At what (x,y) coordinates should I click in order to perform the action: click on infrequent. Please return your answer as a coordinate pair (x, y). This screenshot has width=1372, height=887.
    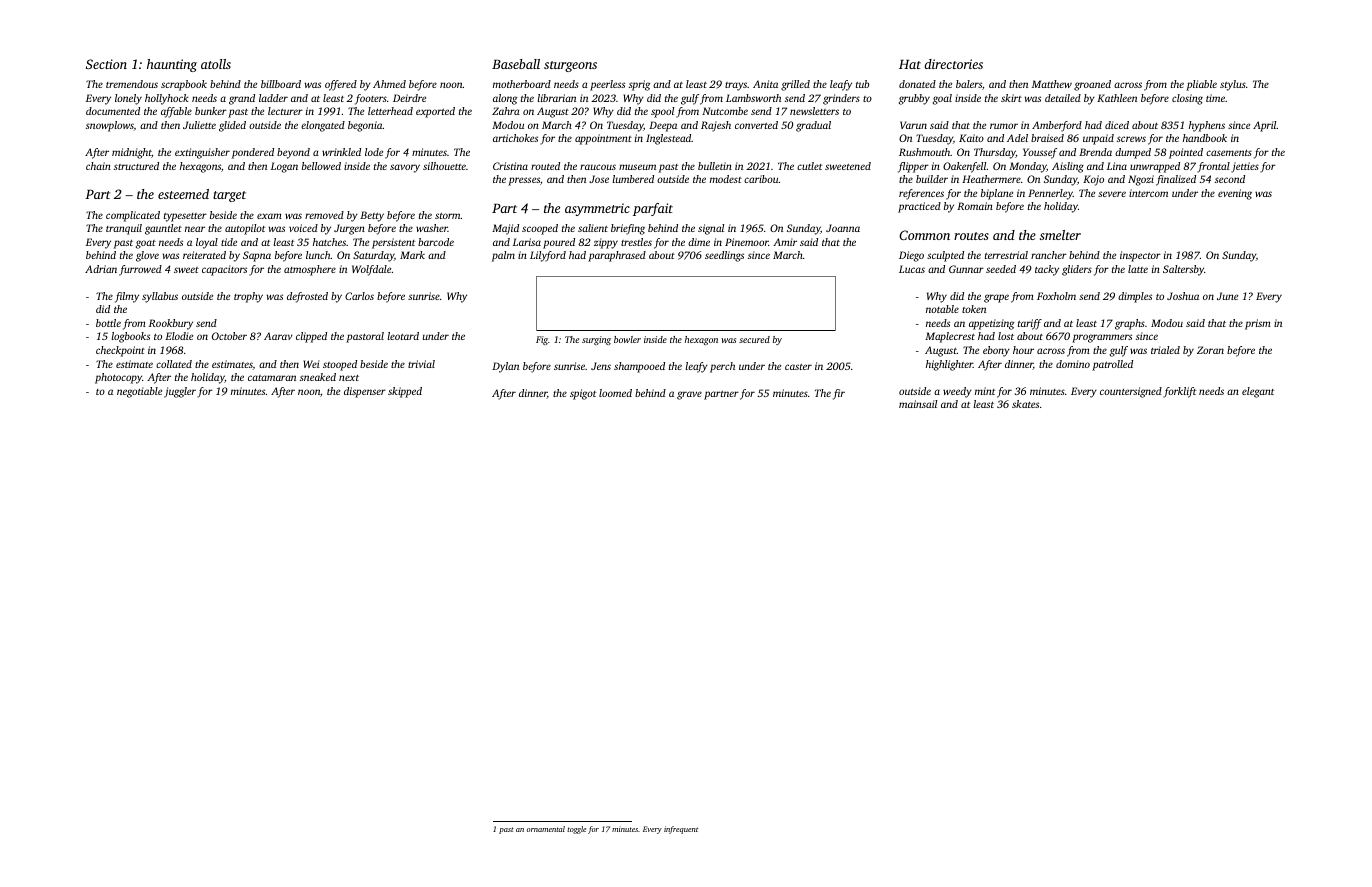
    Looking at the image, I should click on (681, 830).
